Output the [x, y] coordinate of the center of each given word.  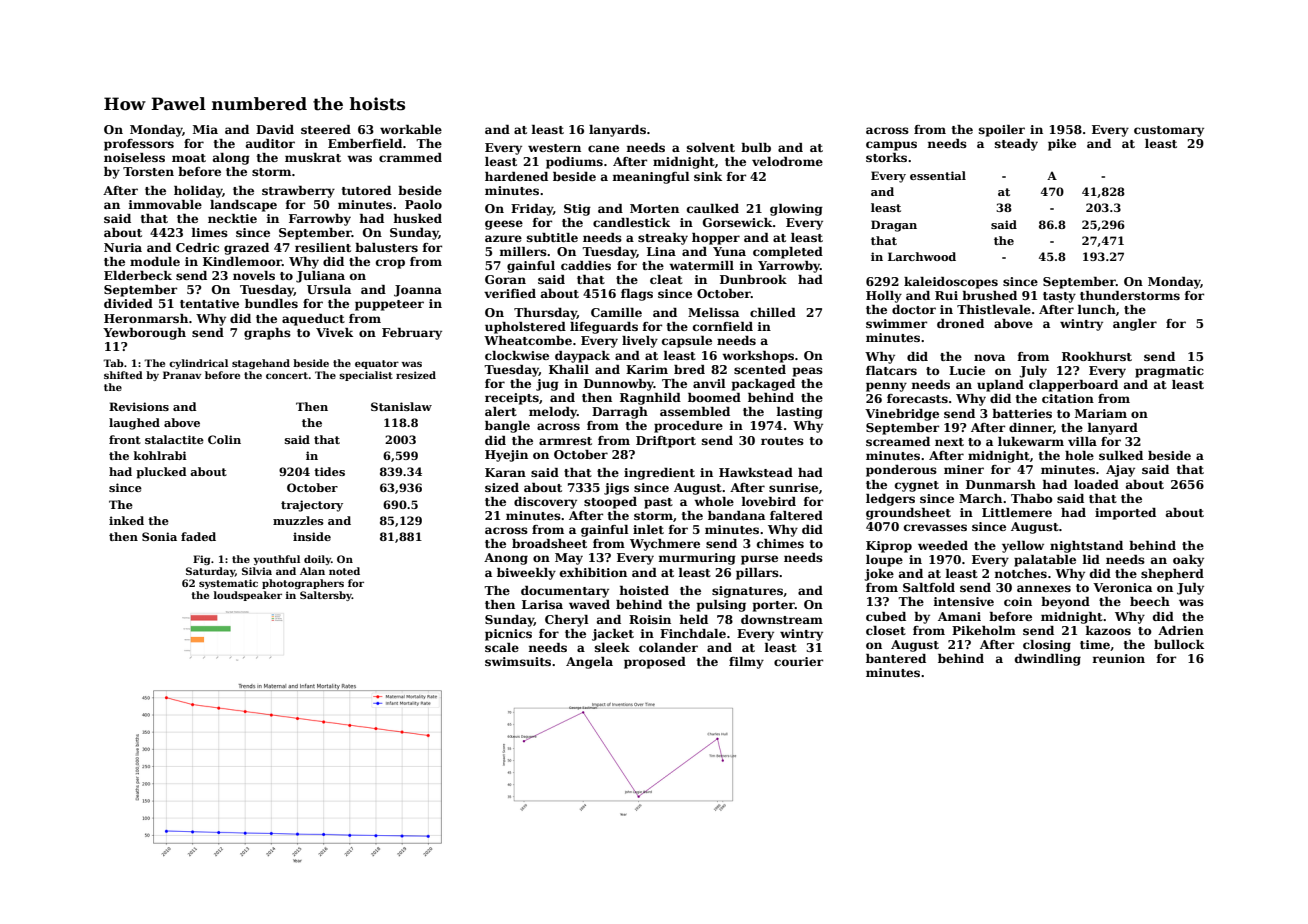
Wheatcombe [528, 340]
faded [198, 536]
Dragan [894, 226]
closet [886, 630]
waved [589, 604]
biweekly [526, 574]
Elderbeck [138, 275]
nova [989, 357]
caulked [713, 208]
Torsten [148, 171]
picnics [508, 635]
